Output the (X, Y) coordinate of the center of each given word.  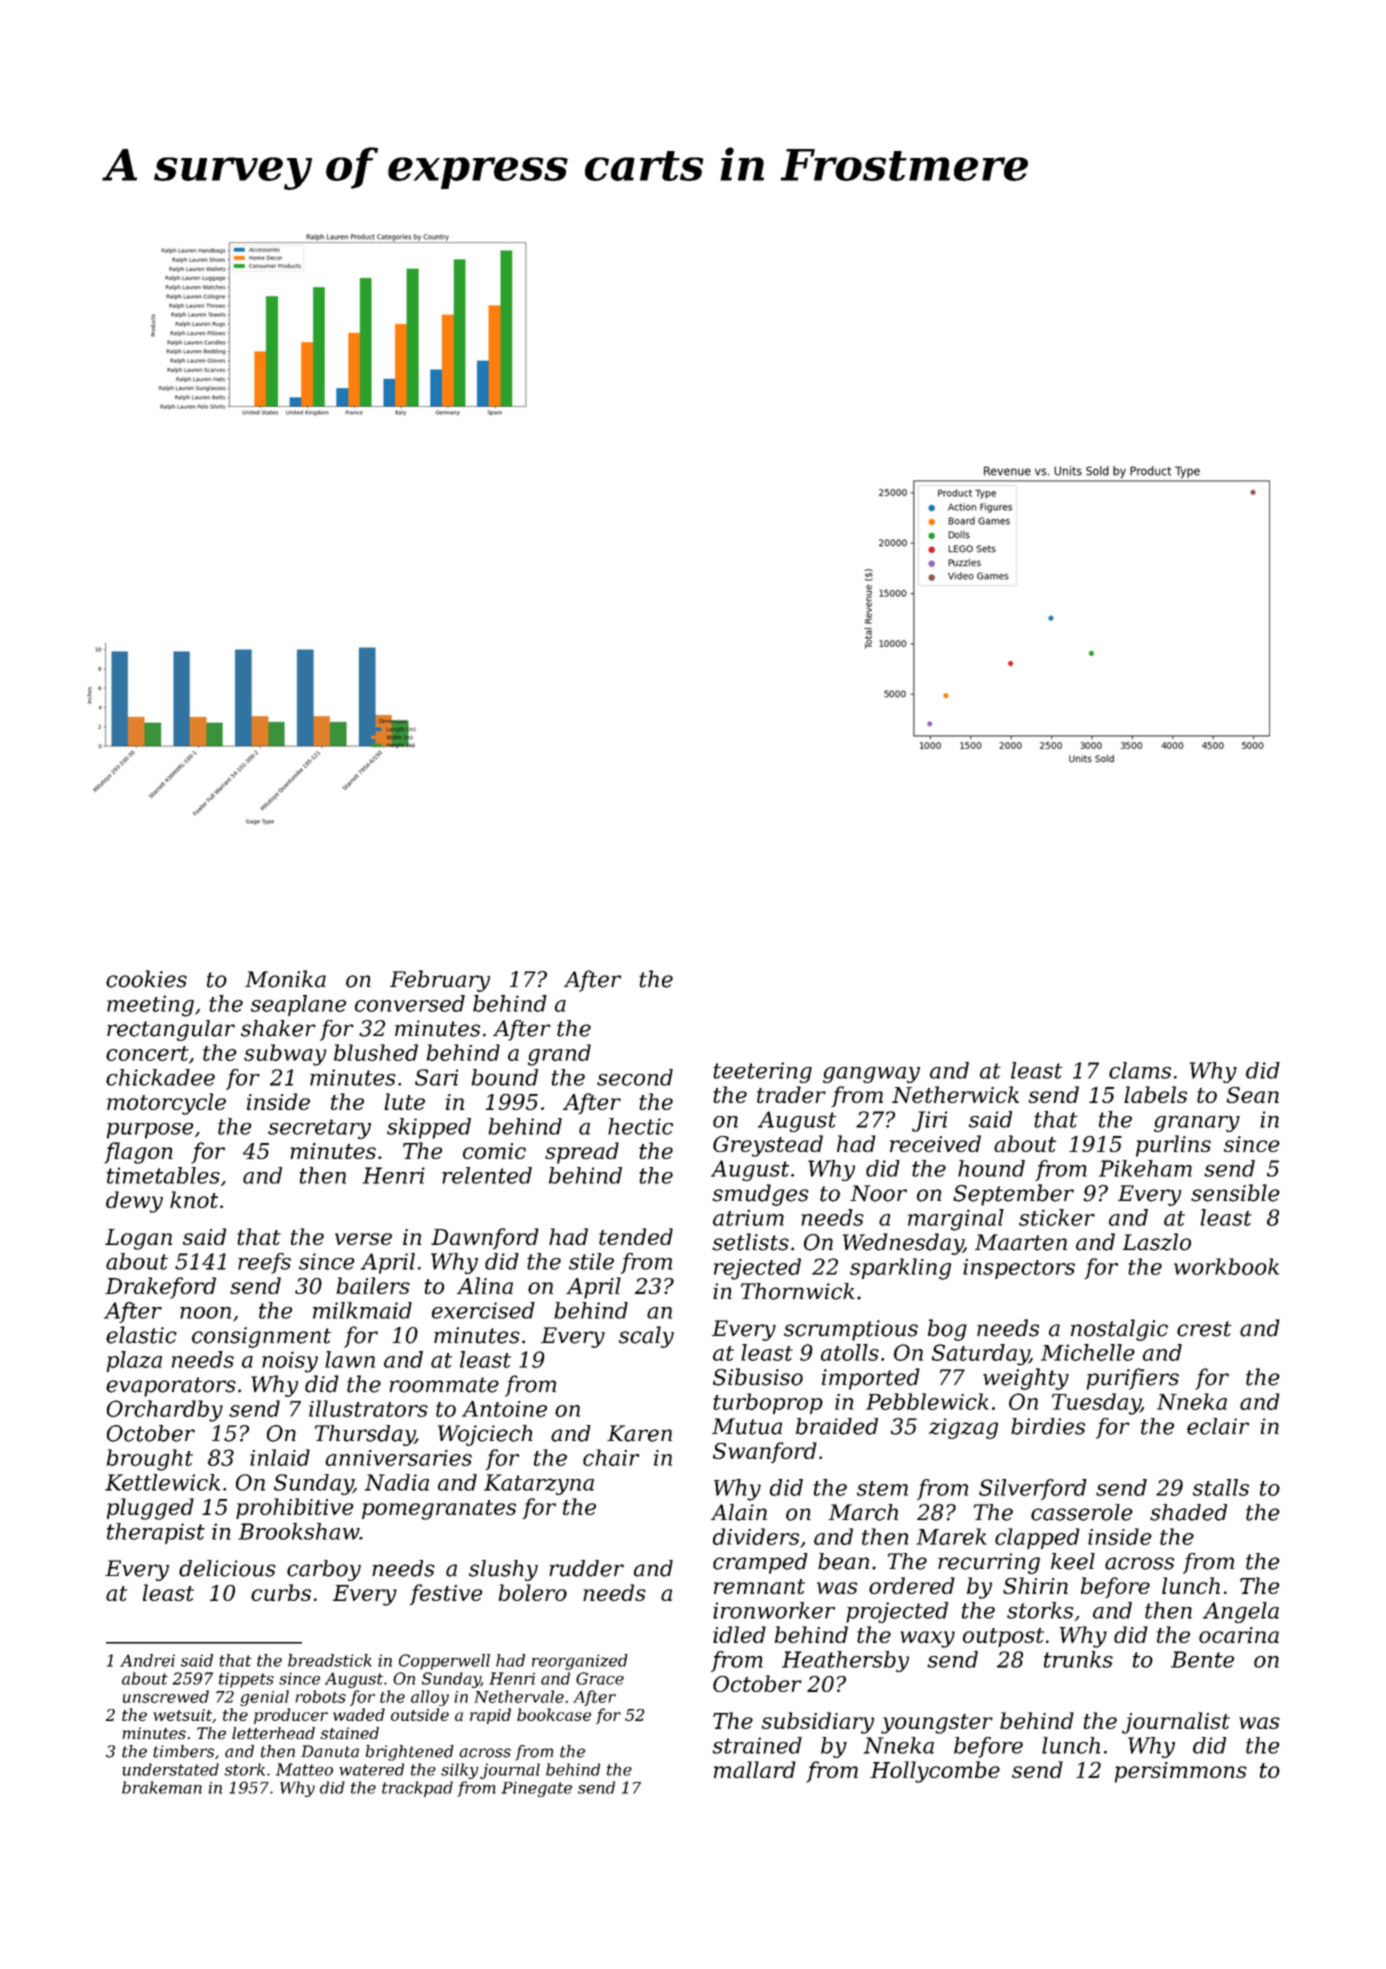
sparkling (900, 1269)
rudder (586, 1568)
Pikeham (1145, 1168)
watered (371, 1769)
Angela (1241, 1612)
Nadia (397, 1482)
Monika (285, 979)
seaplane (298, 1005)
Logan (138, 1239)
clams (1140, 1070)
